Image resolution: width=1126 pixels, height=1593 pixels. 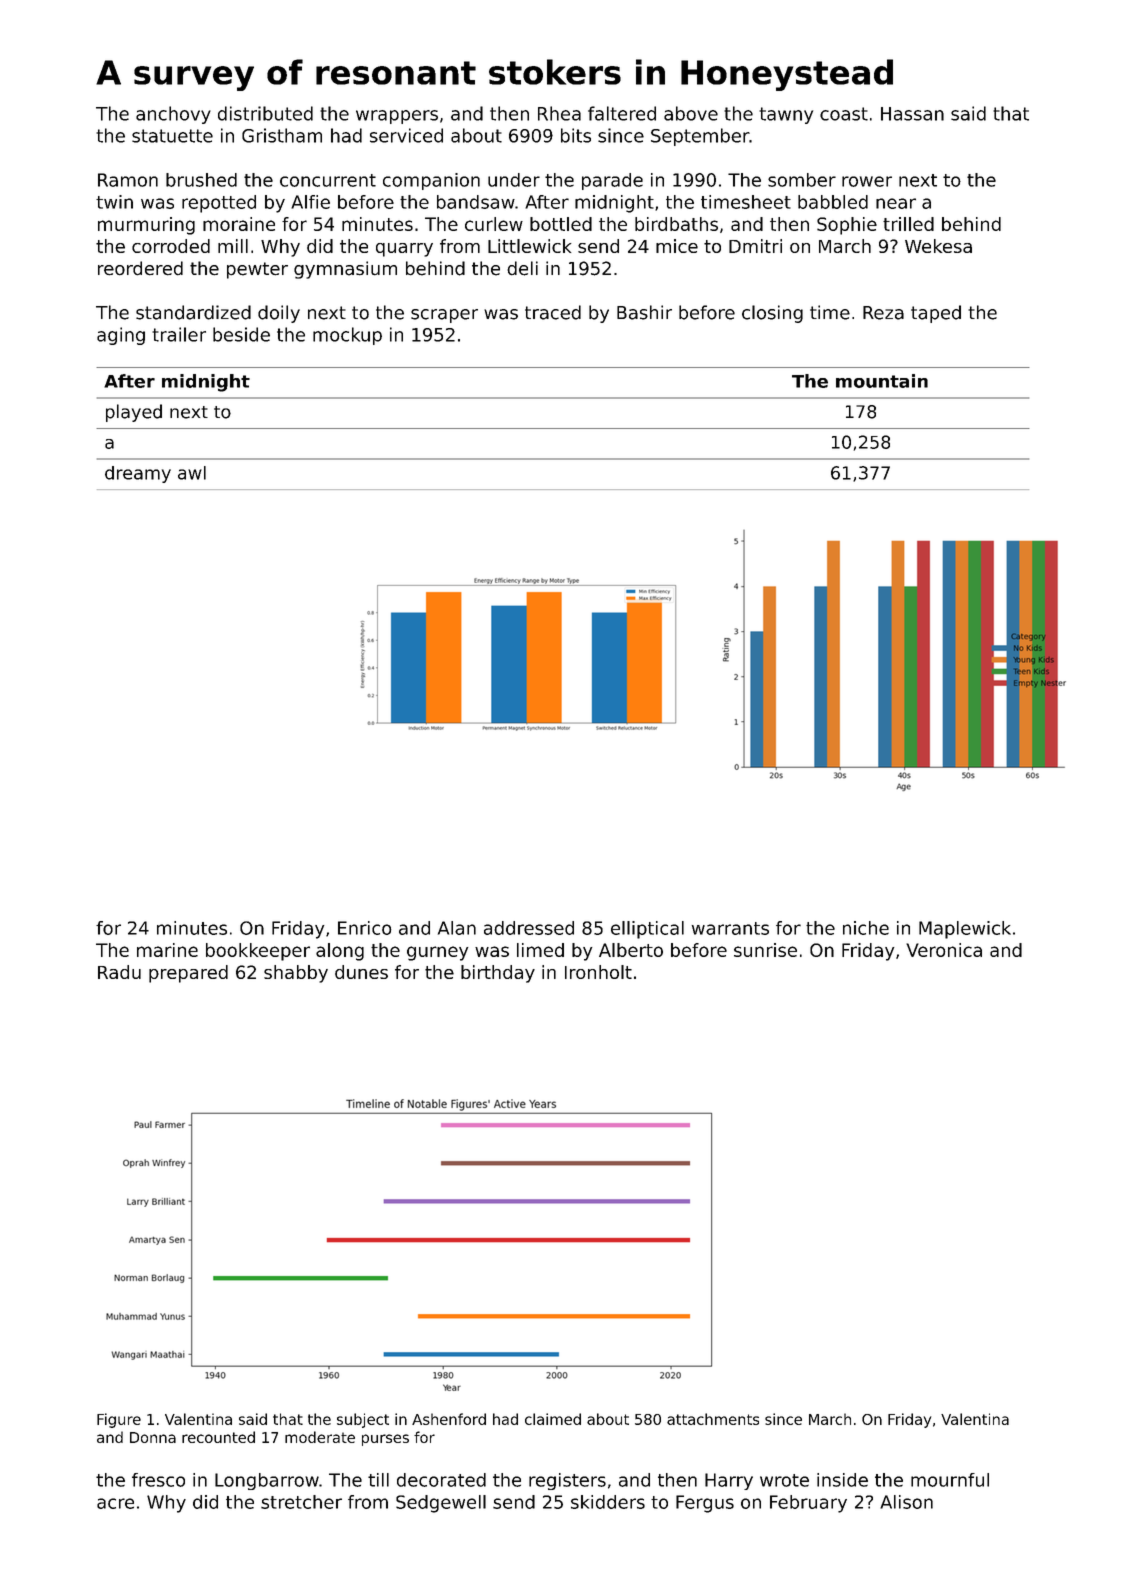 What do you see at coordinates (912, 114) in the image?
I see `Hassan` at bounding box center [912, 114].
